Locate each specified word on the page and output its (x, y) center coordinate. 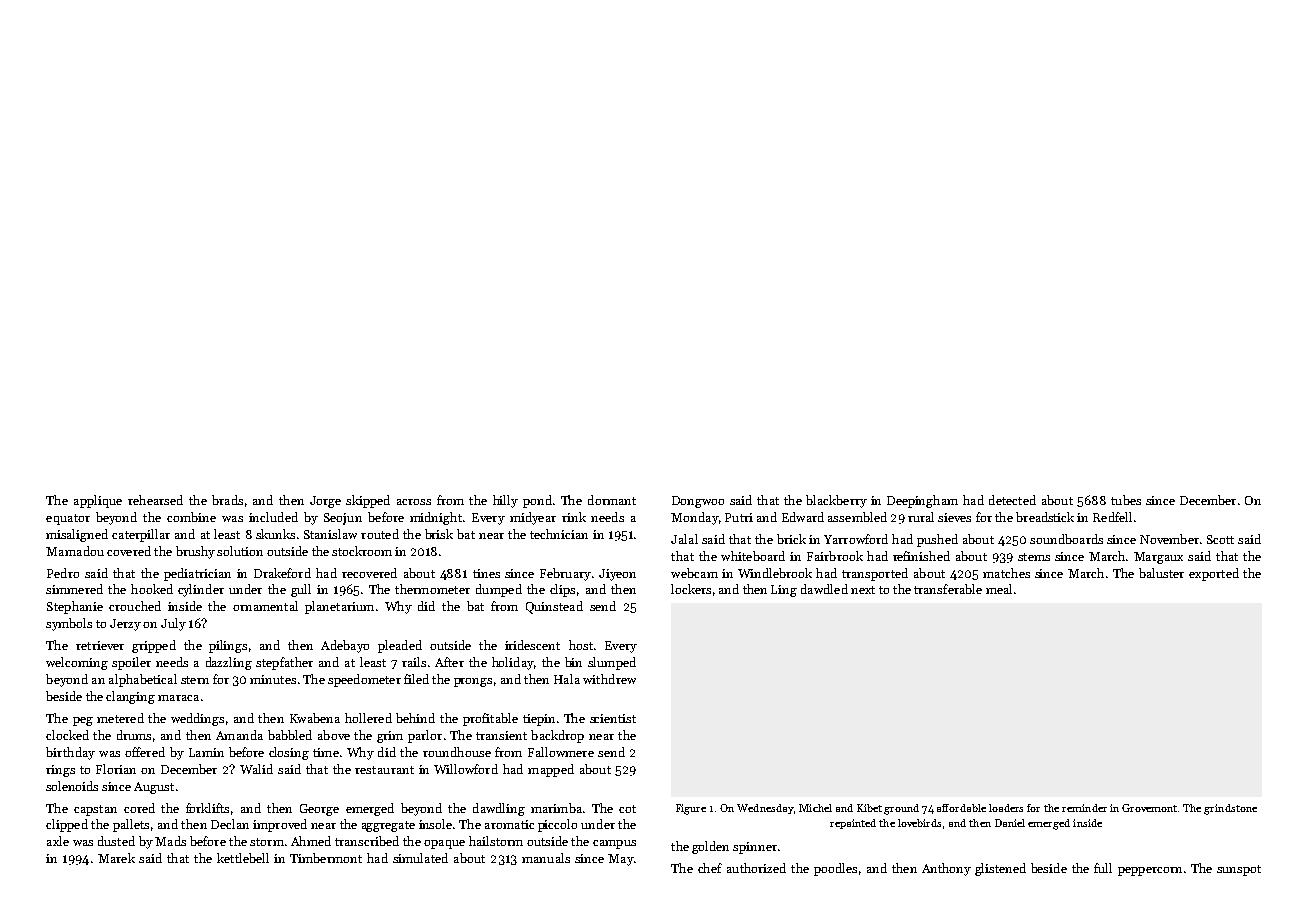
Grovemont (1150, 808)
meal (999, 589)
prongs (473, 682)
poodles (835, 869)
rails (414, 662)
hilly (505, 501)
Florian (116, 769)
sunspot (1239, 870)
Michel (815, 808)
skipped (368, 501)
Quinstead (554, 607)
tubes (1126, 500)
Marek (116, 858)
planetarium (339, 607)
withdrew (609, 679)
